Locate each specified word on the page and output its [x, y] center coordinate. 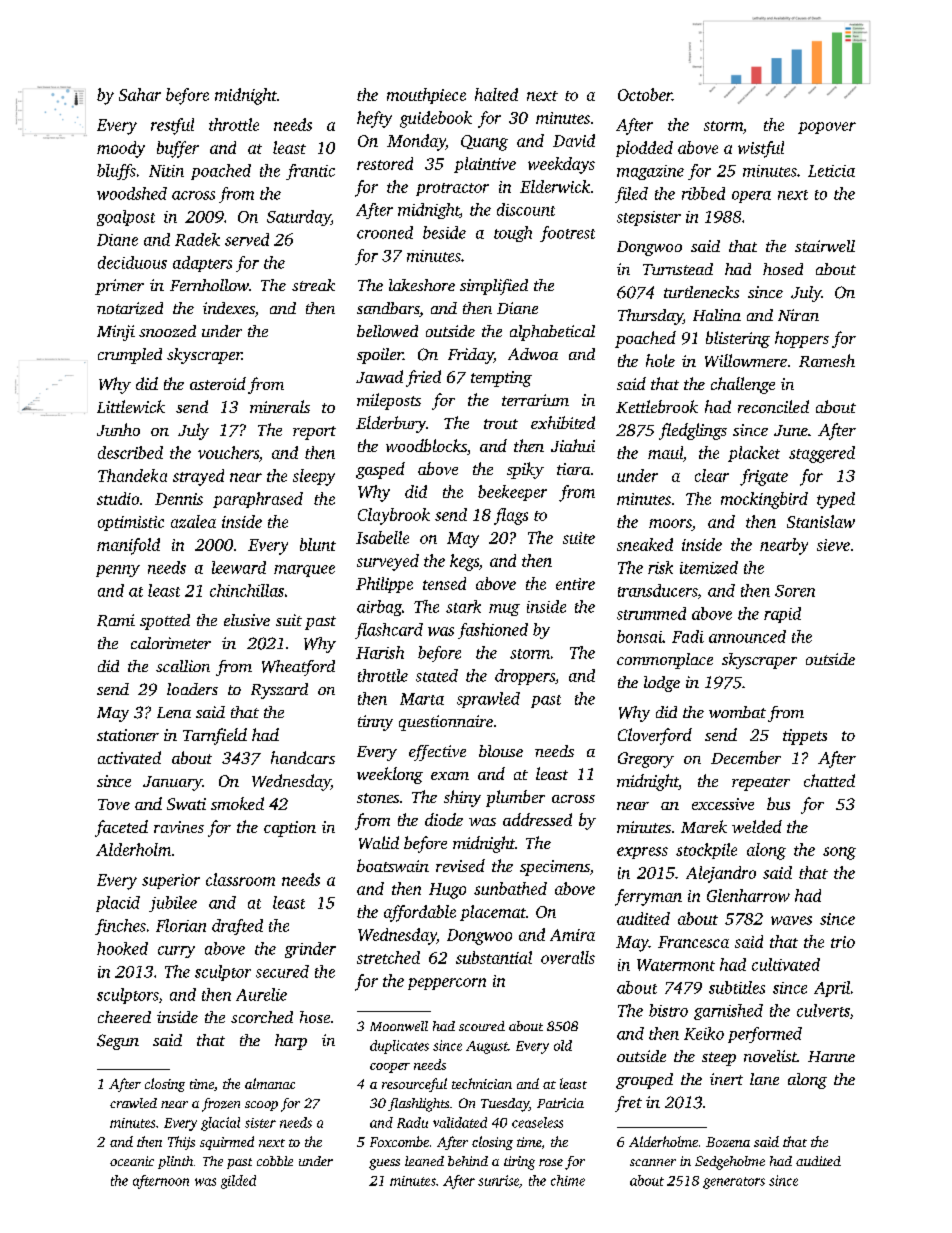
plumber [515, 798]
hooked [122, 948]
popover [827, 128]
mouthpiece [426, 96]
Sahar [140, 94]
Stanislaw [821, 521]
